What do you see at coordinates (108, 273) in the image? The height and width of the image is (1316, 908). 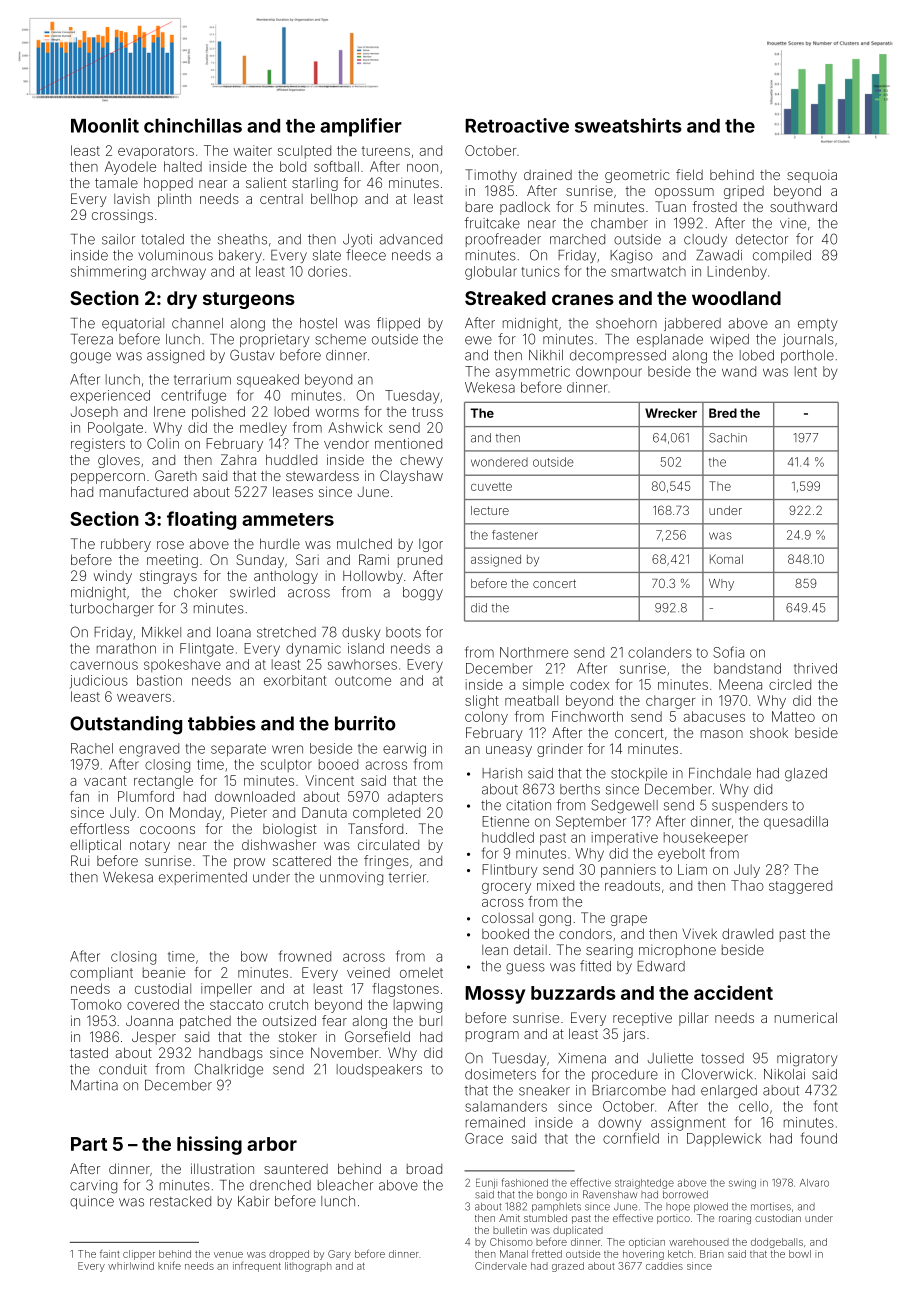 I see `shimmering` at bounding box center [108, 273].
